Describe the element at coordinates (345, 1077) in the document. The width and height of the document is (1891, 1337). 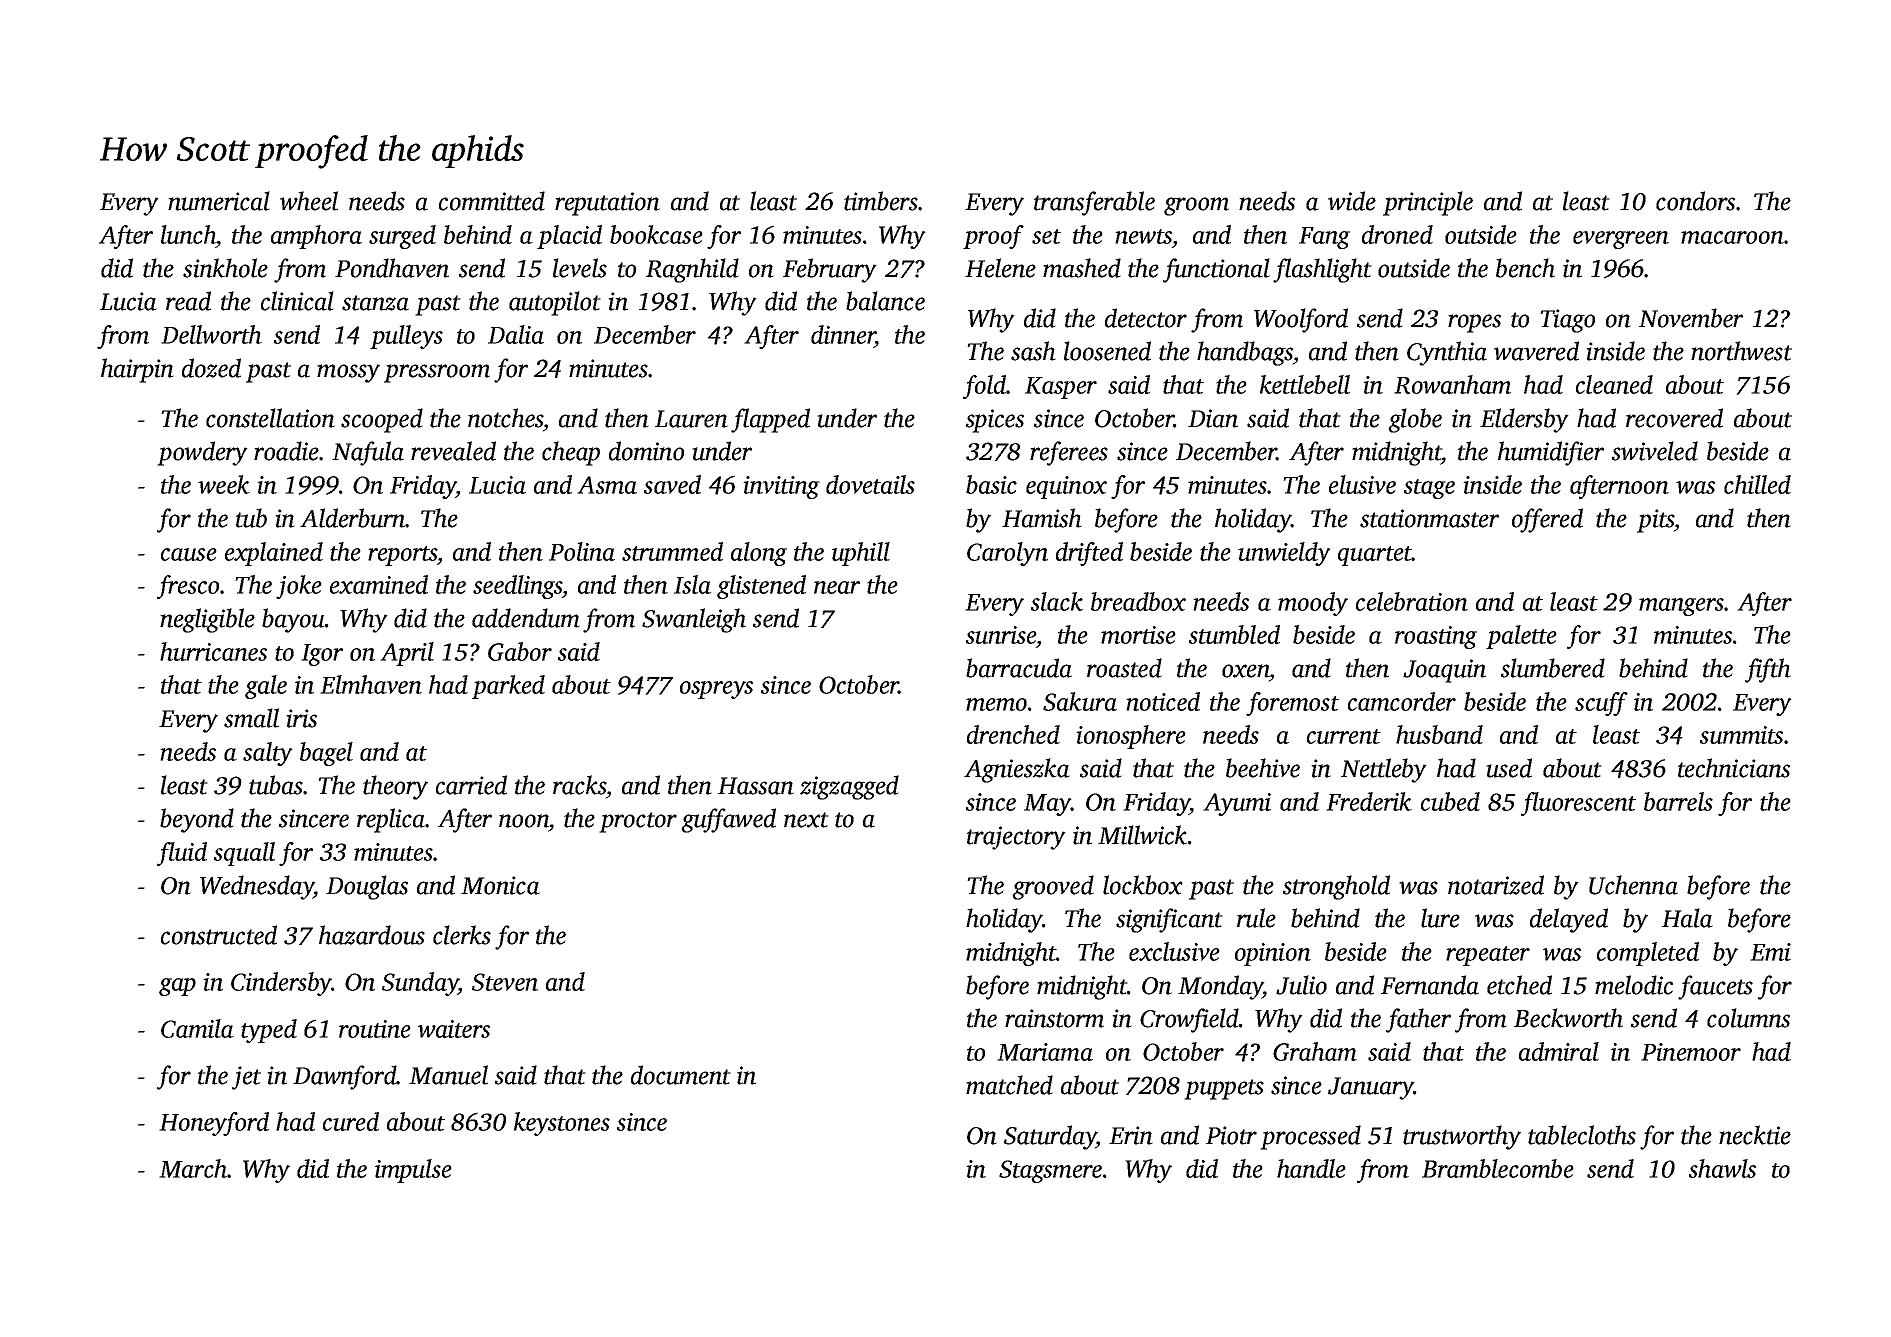
I see `Dawnford` at that location.
